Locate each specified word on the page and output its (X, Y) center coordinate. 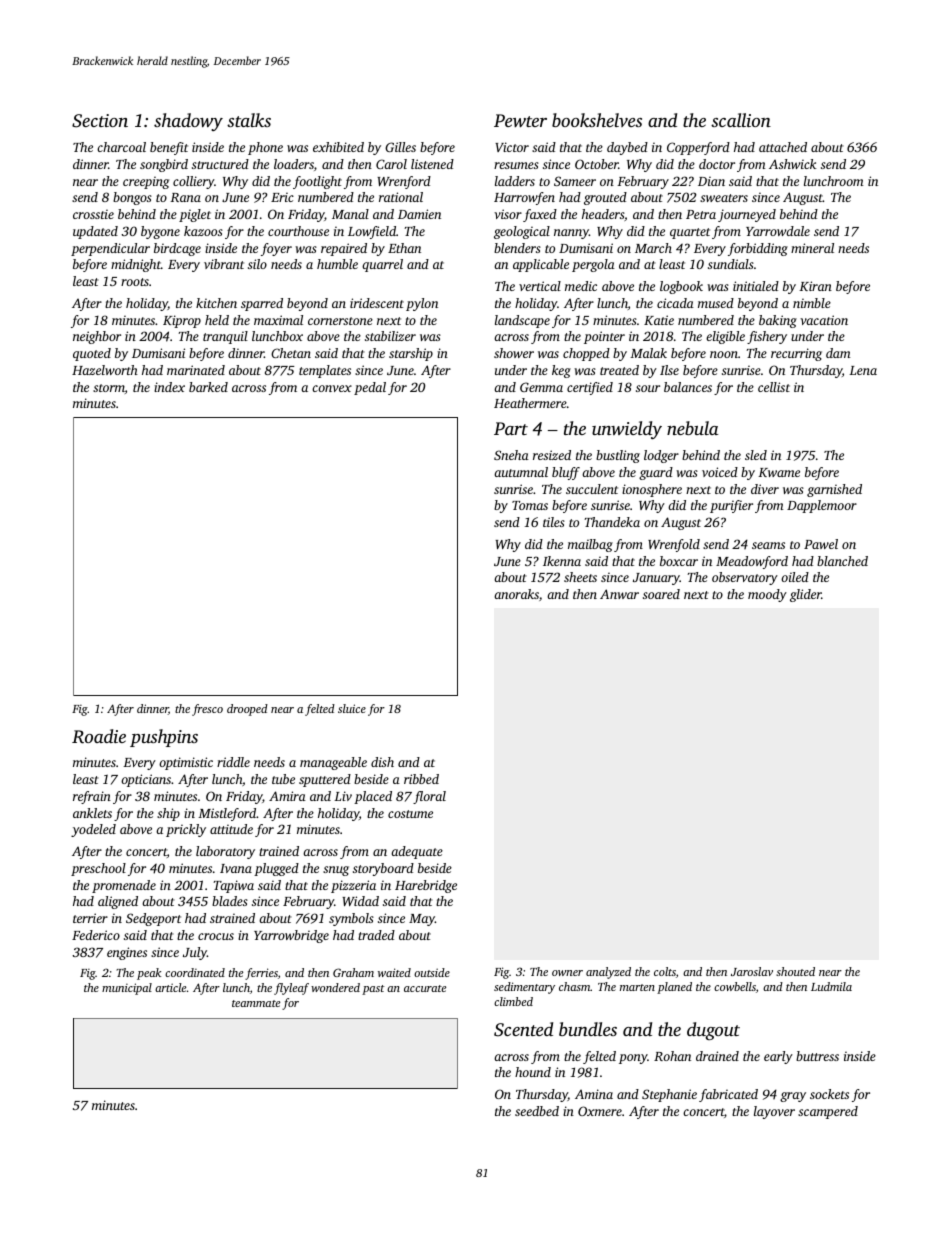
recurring (796, 354)
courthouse (298, 231)
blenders (517, 248)
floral (429, 797)
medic (581, 286)
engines (127, 953)
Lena (863, 370)
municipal (127, 989)
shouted (795, 971)
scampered (828, 1112)
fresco (207, 710)
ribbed (421, 779)
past (373, 990)
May (422, 920)
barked (208, 387)
